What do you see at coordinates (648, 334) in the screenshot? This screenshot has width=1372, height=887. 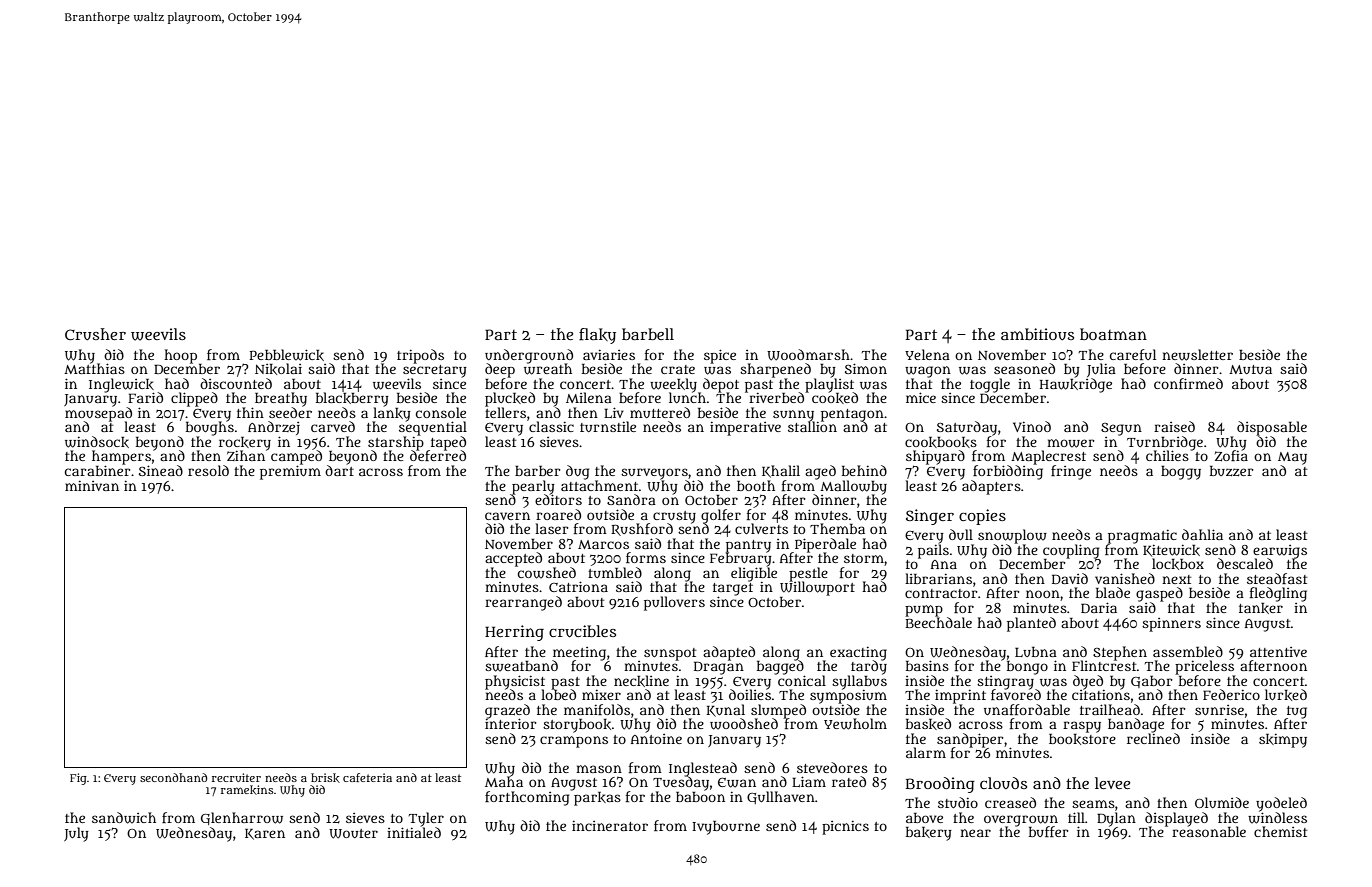 I see `barbell` at bounding box center [648, 334].
